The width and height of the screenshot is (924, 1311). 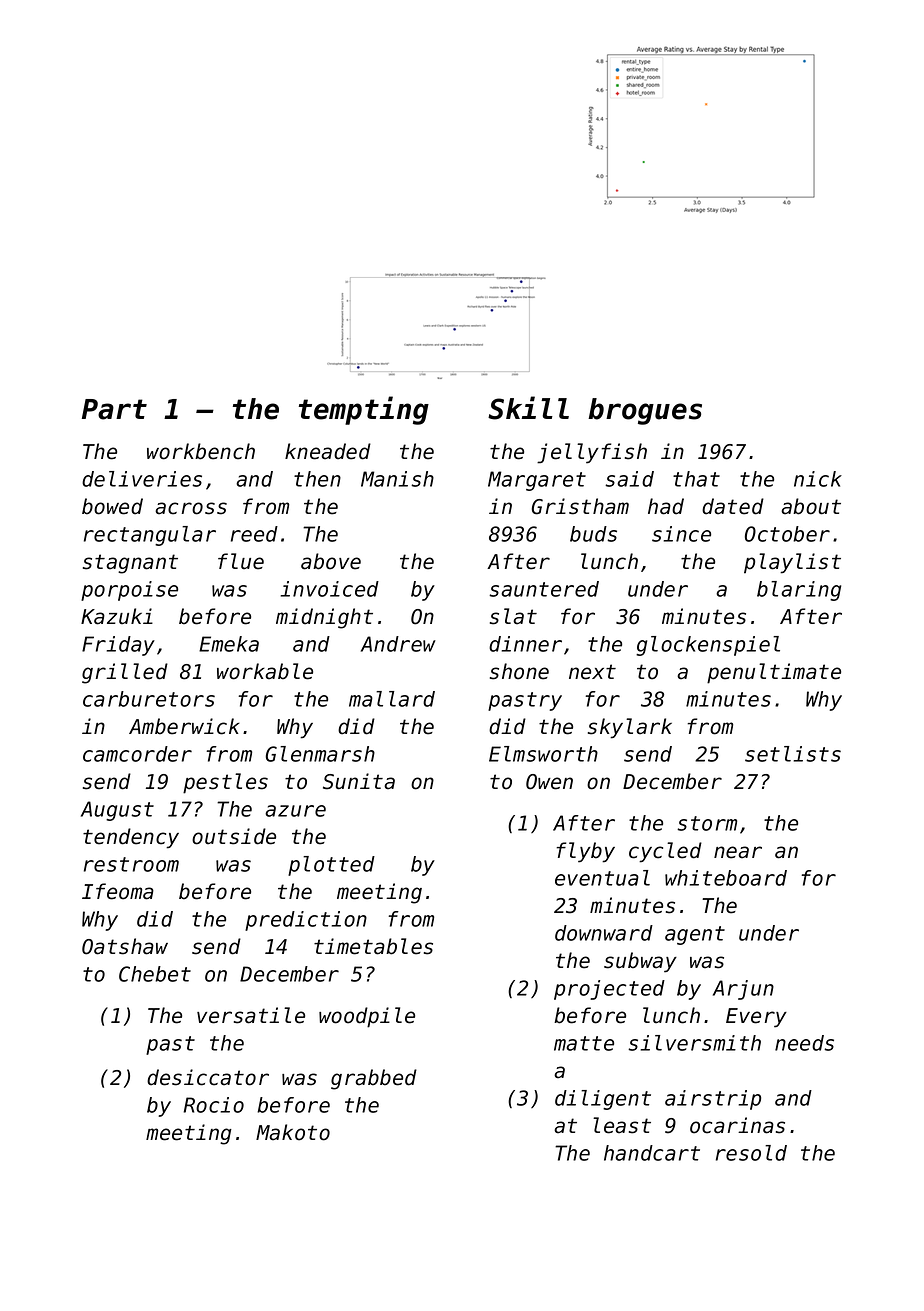 I want to click on above, so click(x=331, y=561).
